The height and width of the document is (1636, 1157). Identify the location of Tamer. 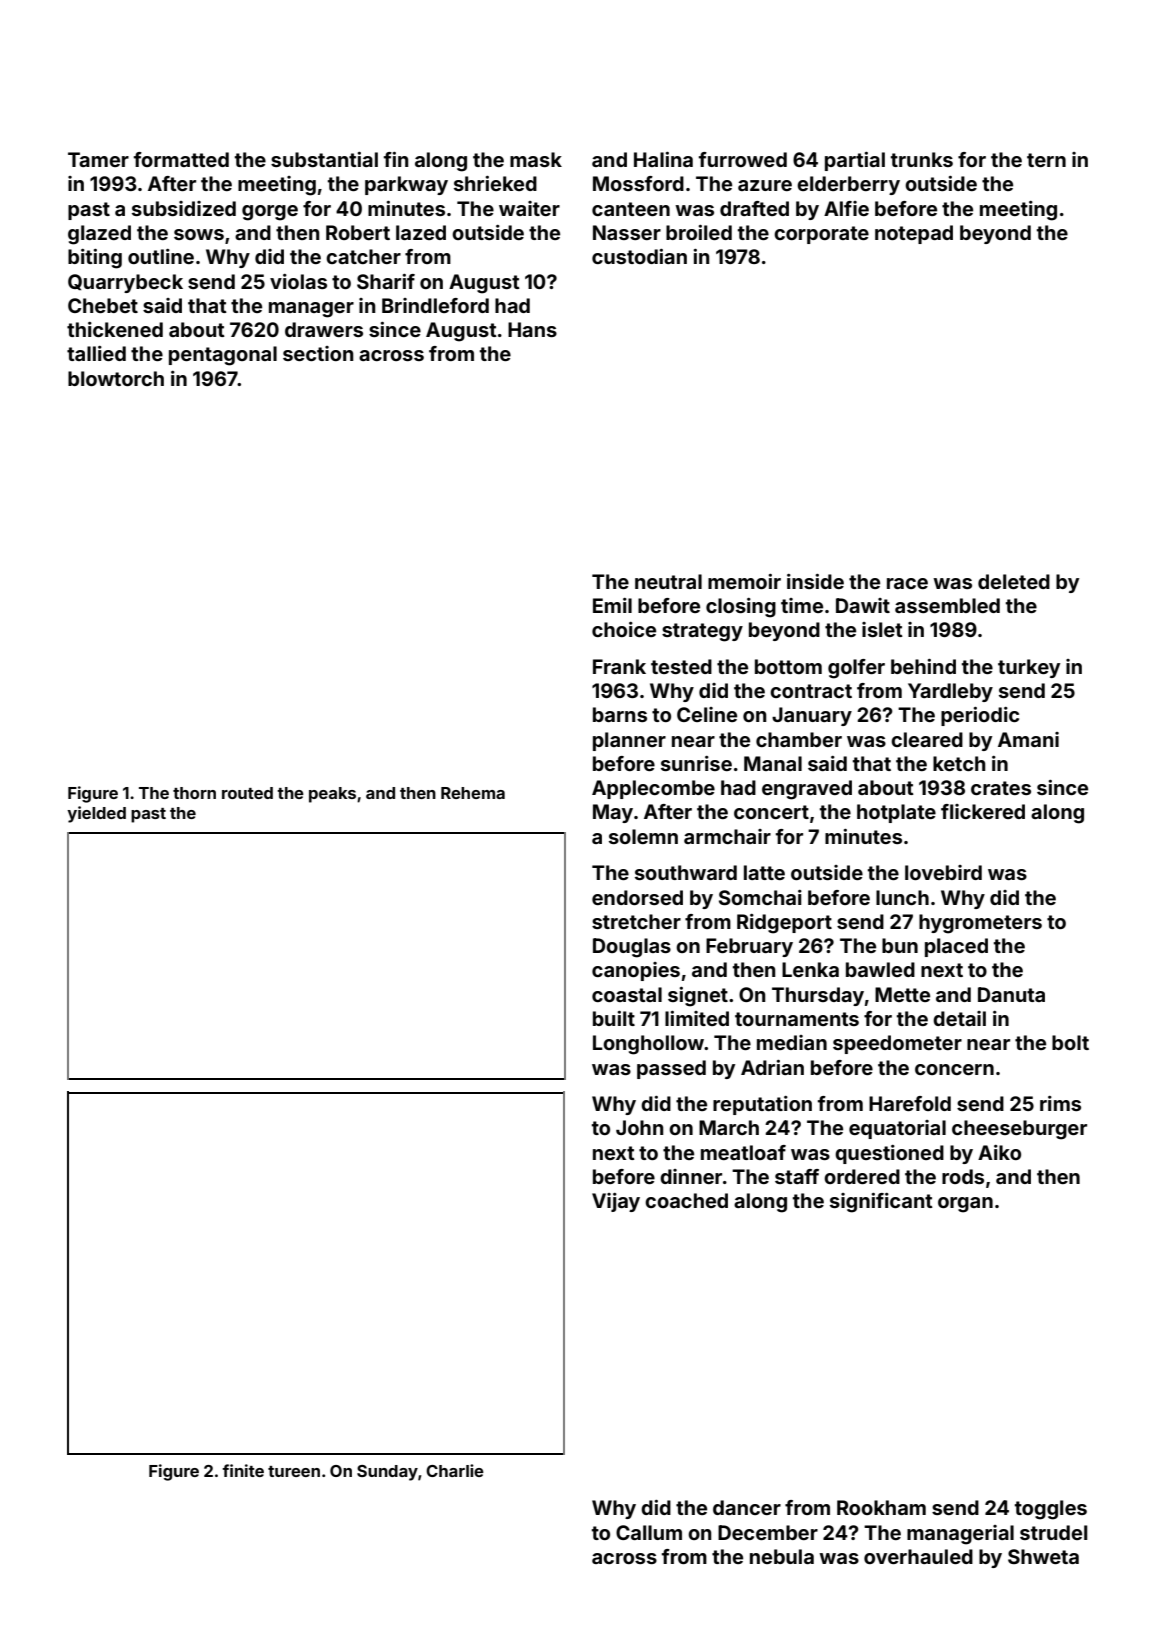
(98, 159).
